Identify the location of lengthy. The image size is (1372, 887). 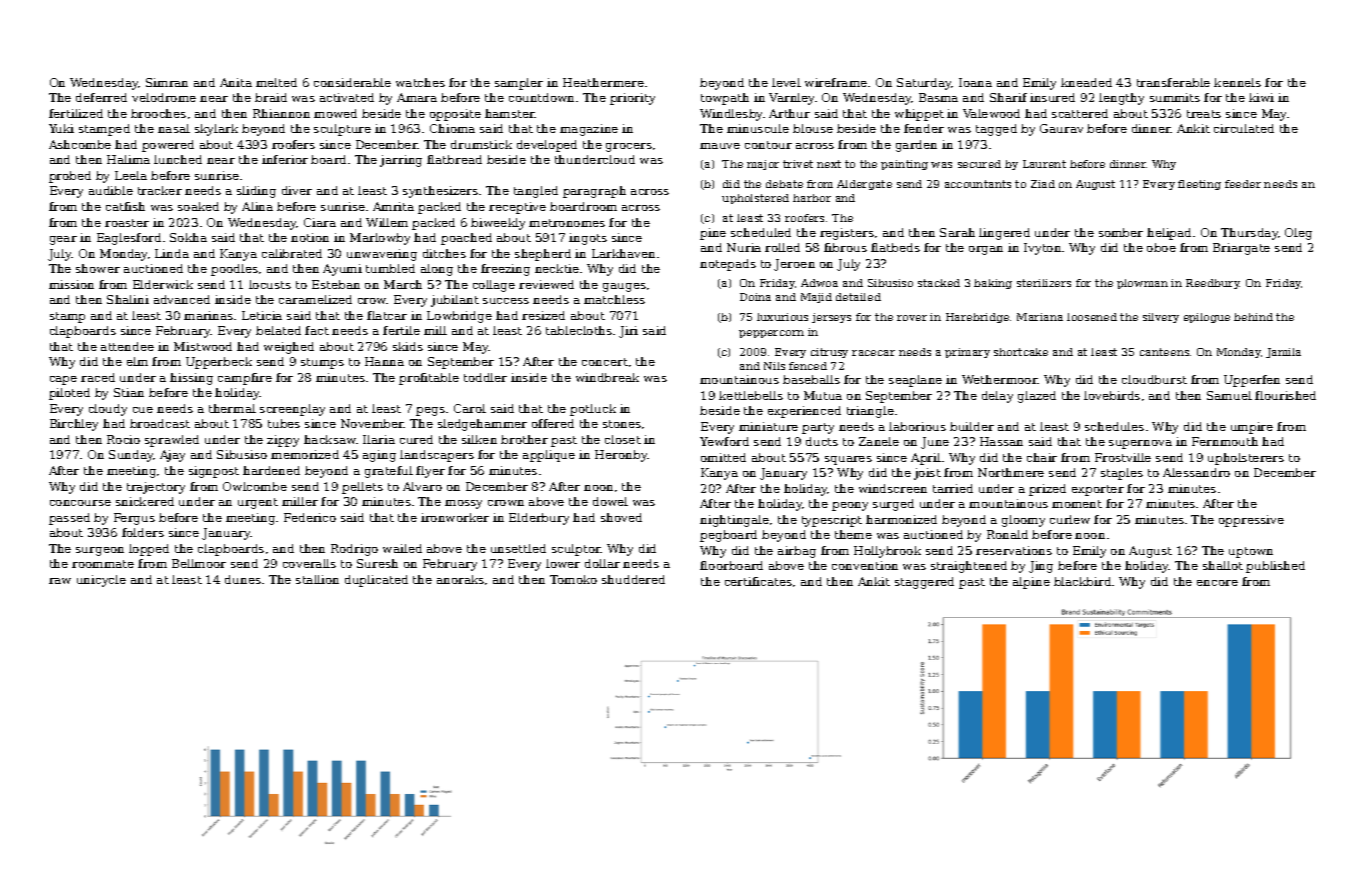
(1121, 99).
